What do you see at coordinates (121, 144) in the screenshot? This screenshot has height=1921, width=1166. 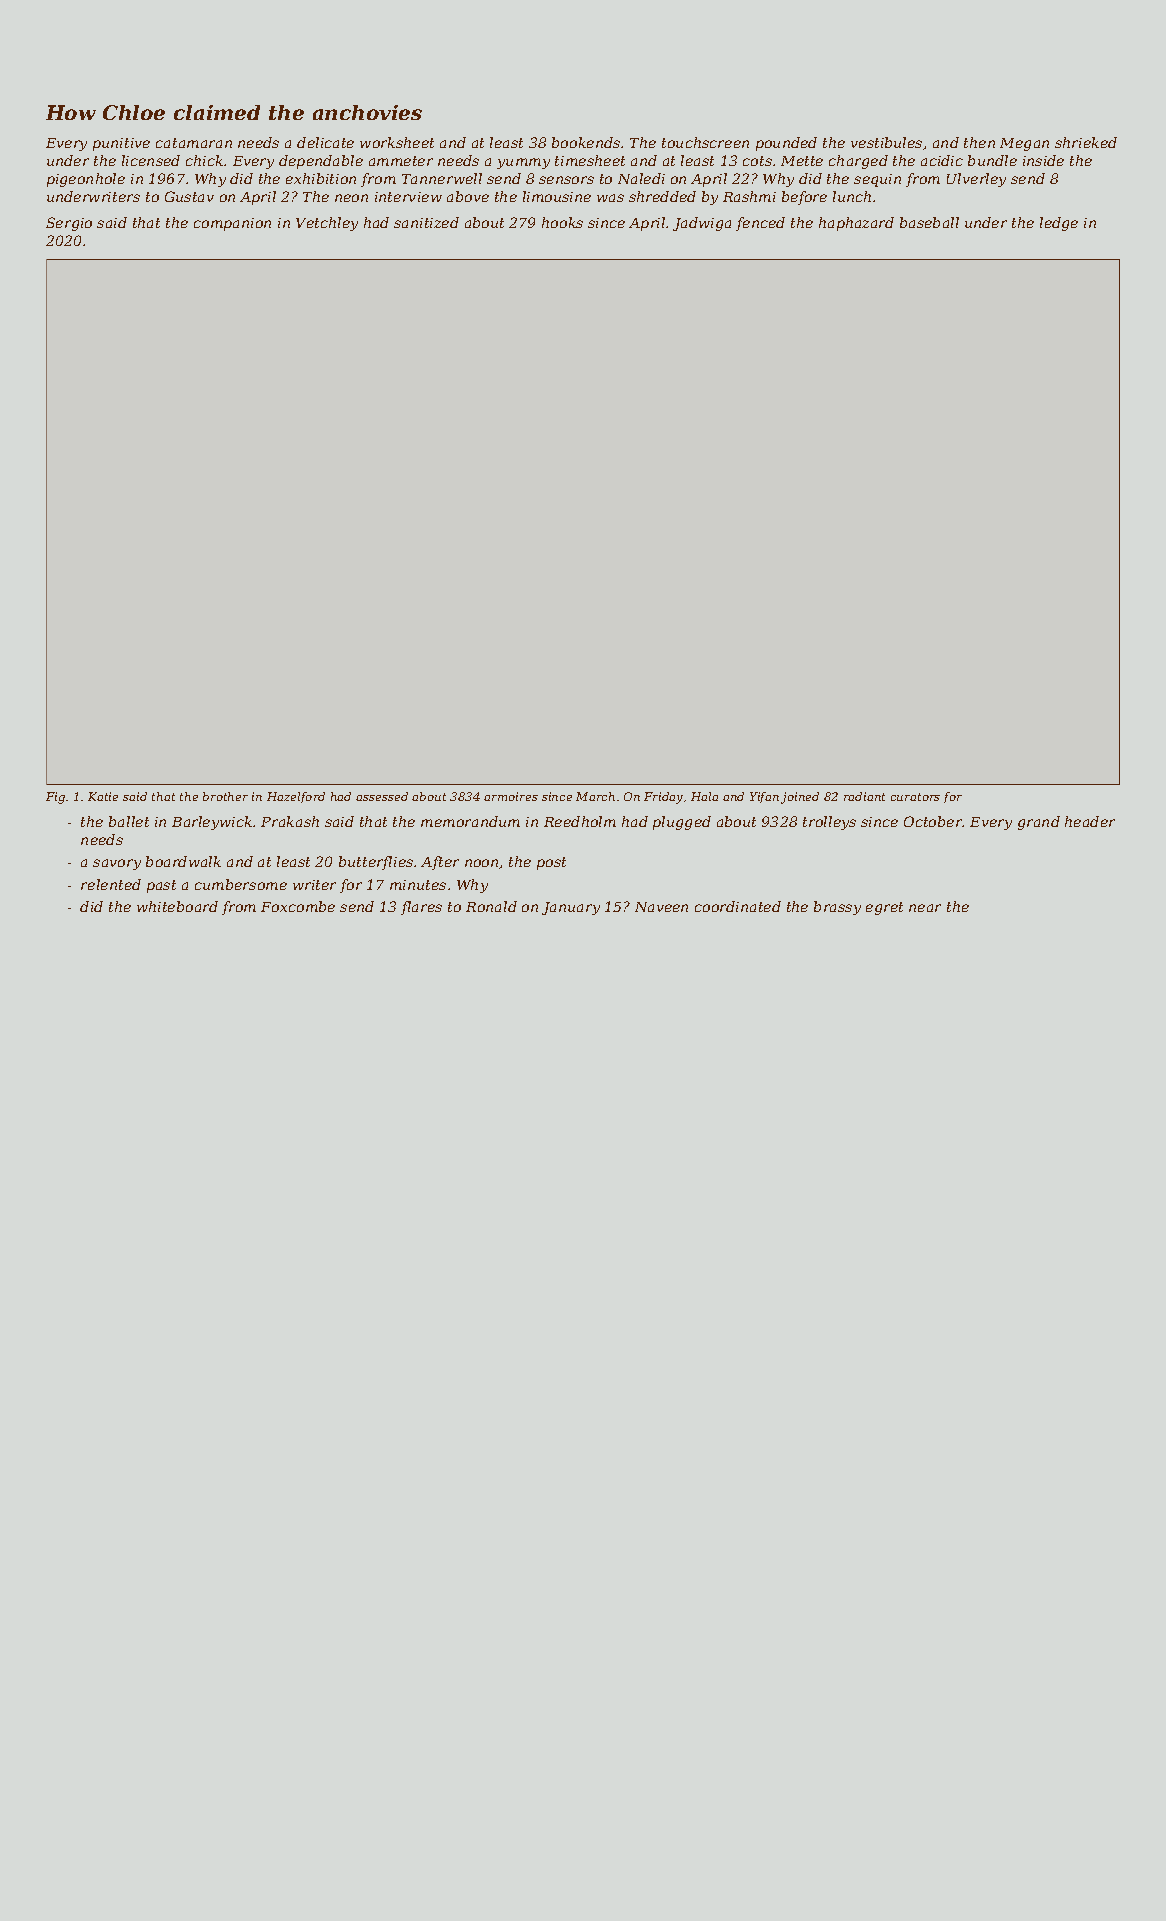 I see `punitive` at bounding box center [121, 144].
